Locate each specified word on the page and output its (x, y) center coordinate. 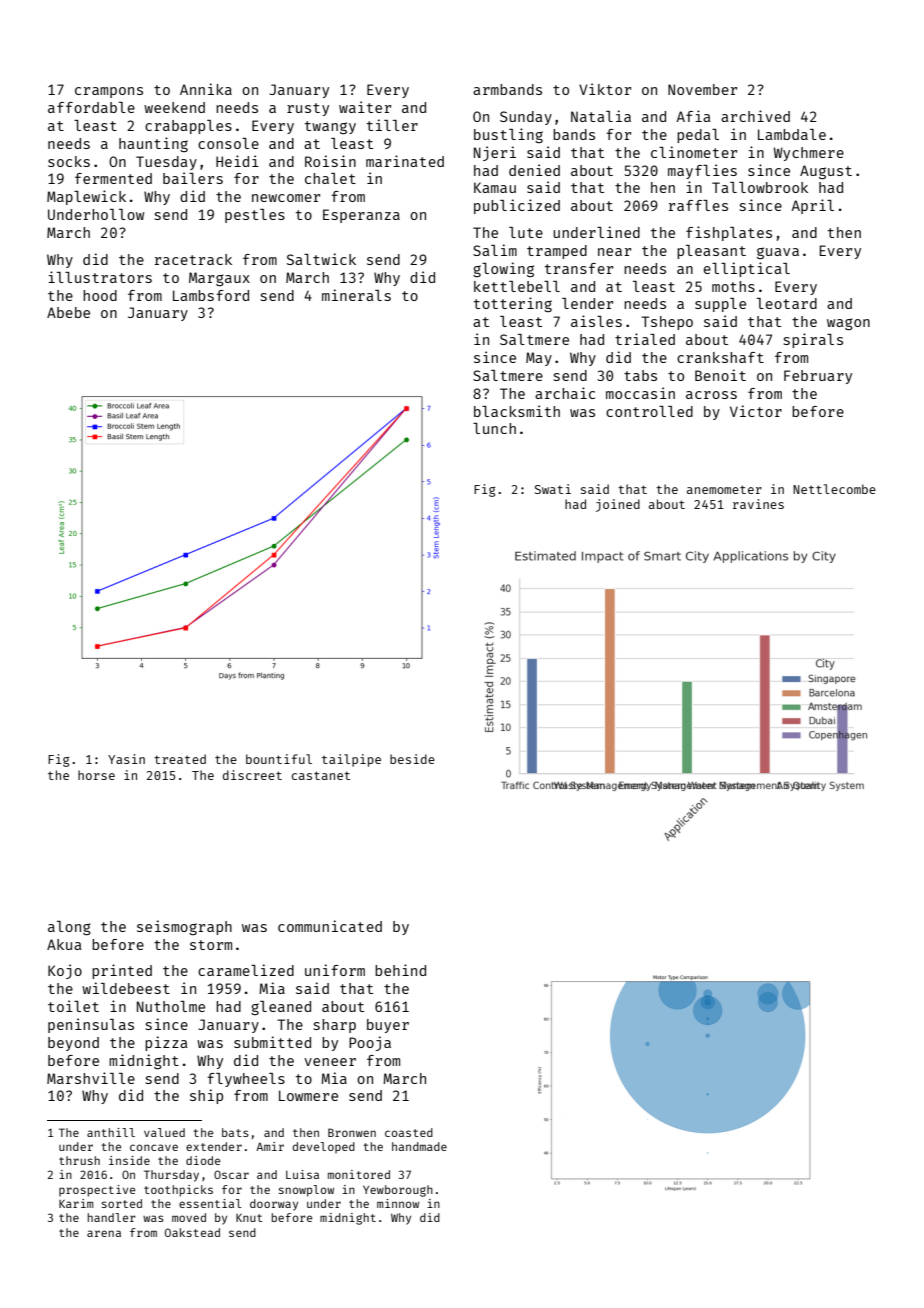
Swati (553, 489)
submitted (272, 1042)
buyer (388, 1026)
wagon (848, 324)
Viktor (605, 89)
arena (104, 1233)
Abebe (68, 312)
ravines (758, 504)
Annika (206, 89)
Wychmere (809, 154)
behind (400, 970)
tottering (513, 304)
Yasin (126, 759)
